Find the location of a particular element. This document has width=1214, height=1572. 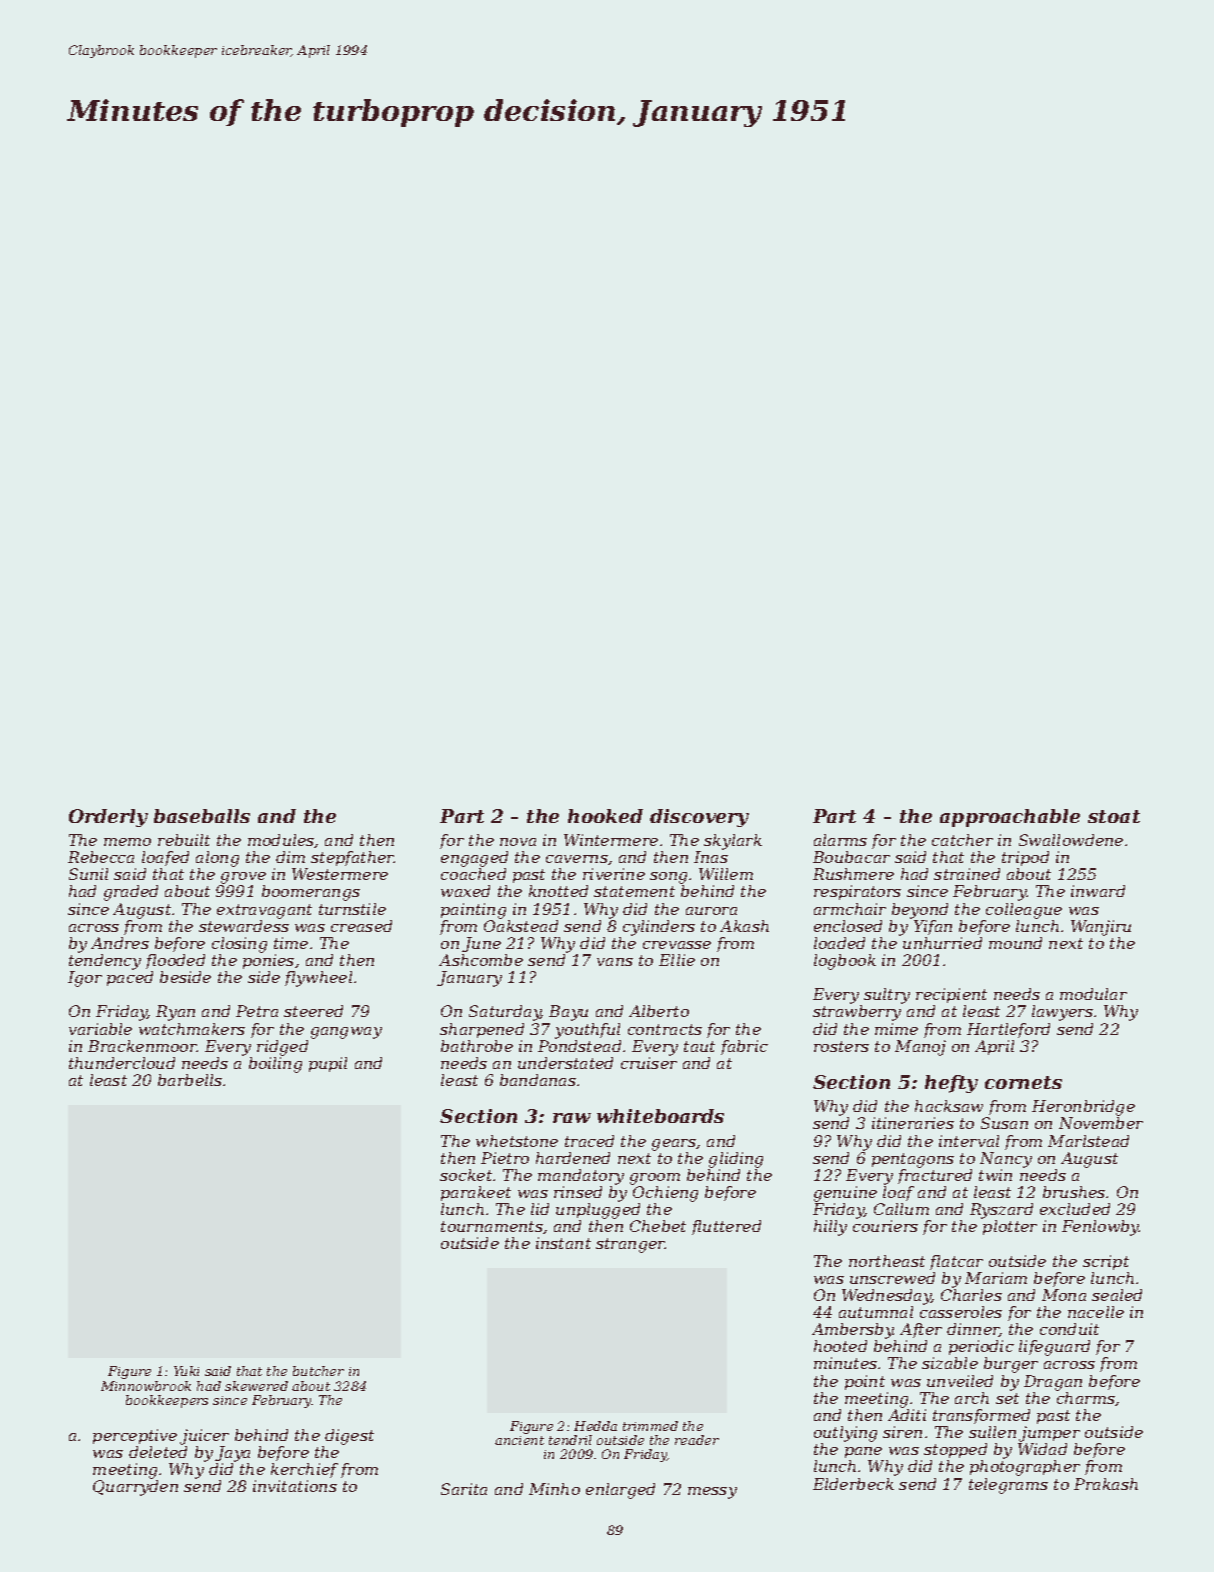

stoat is located at coordinates (1114, 816).
